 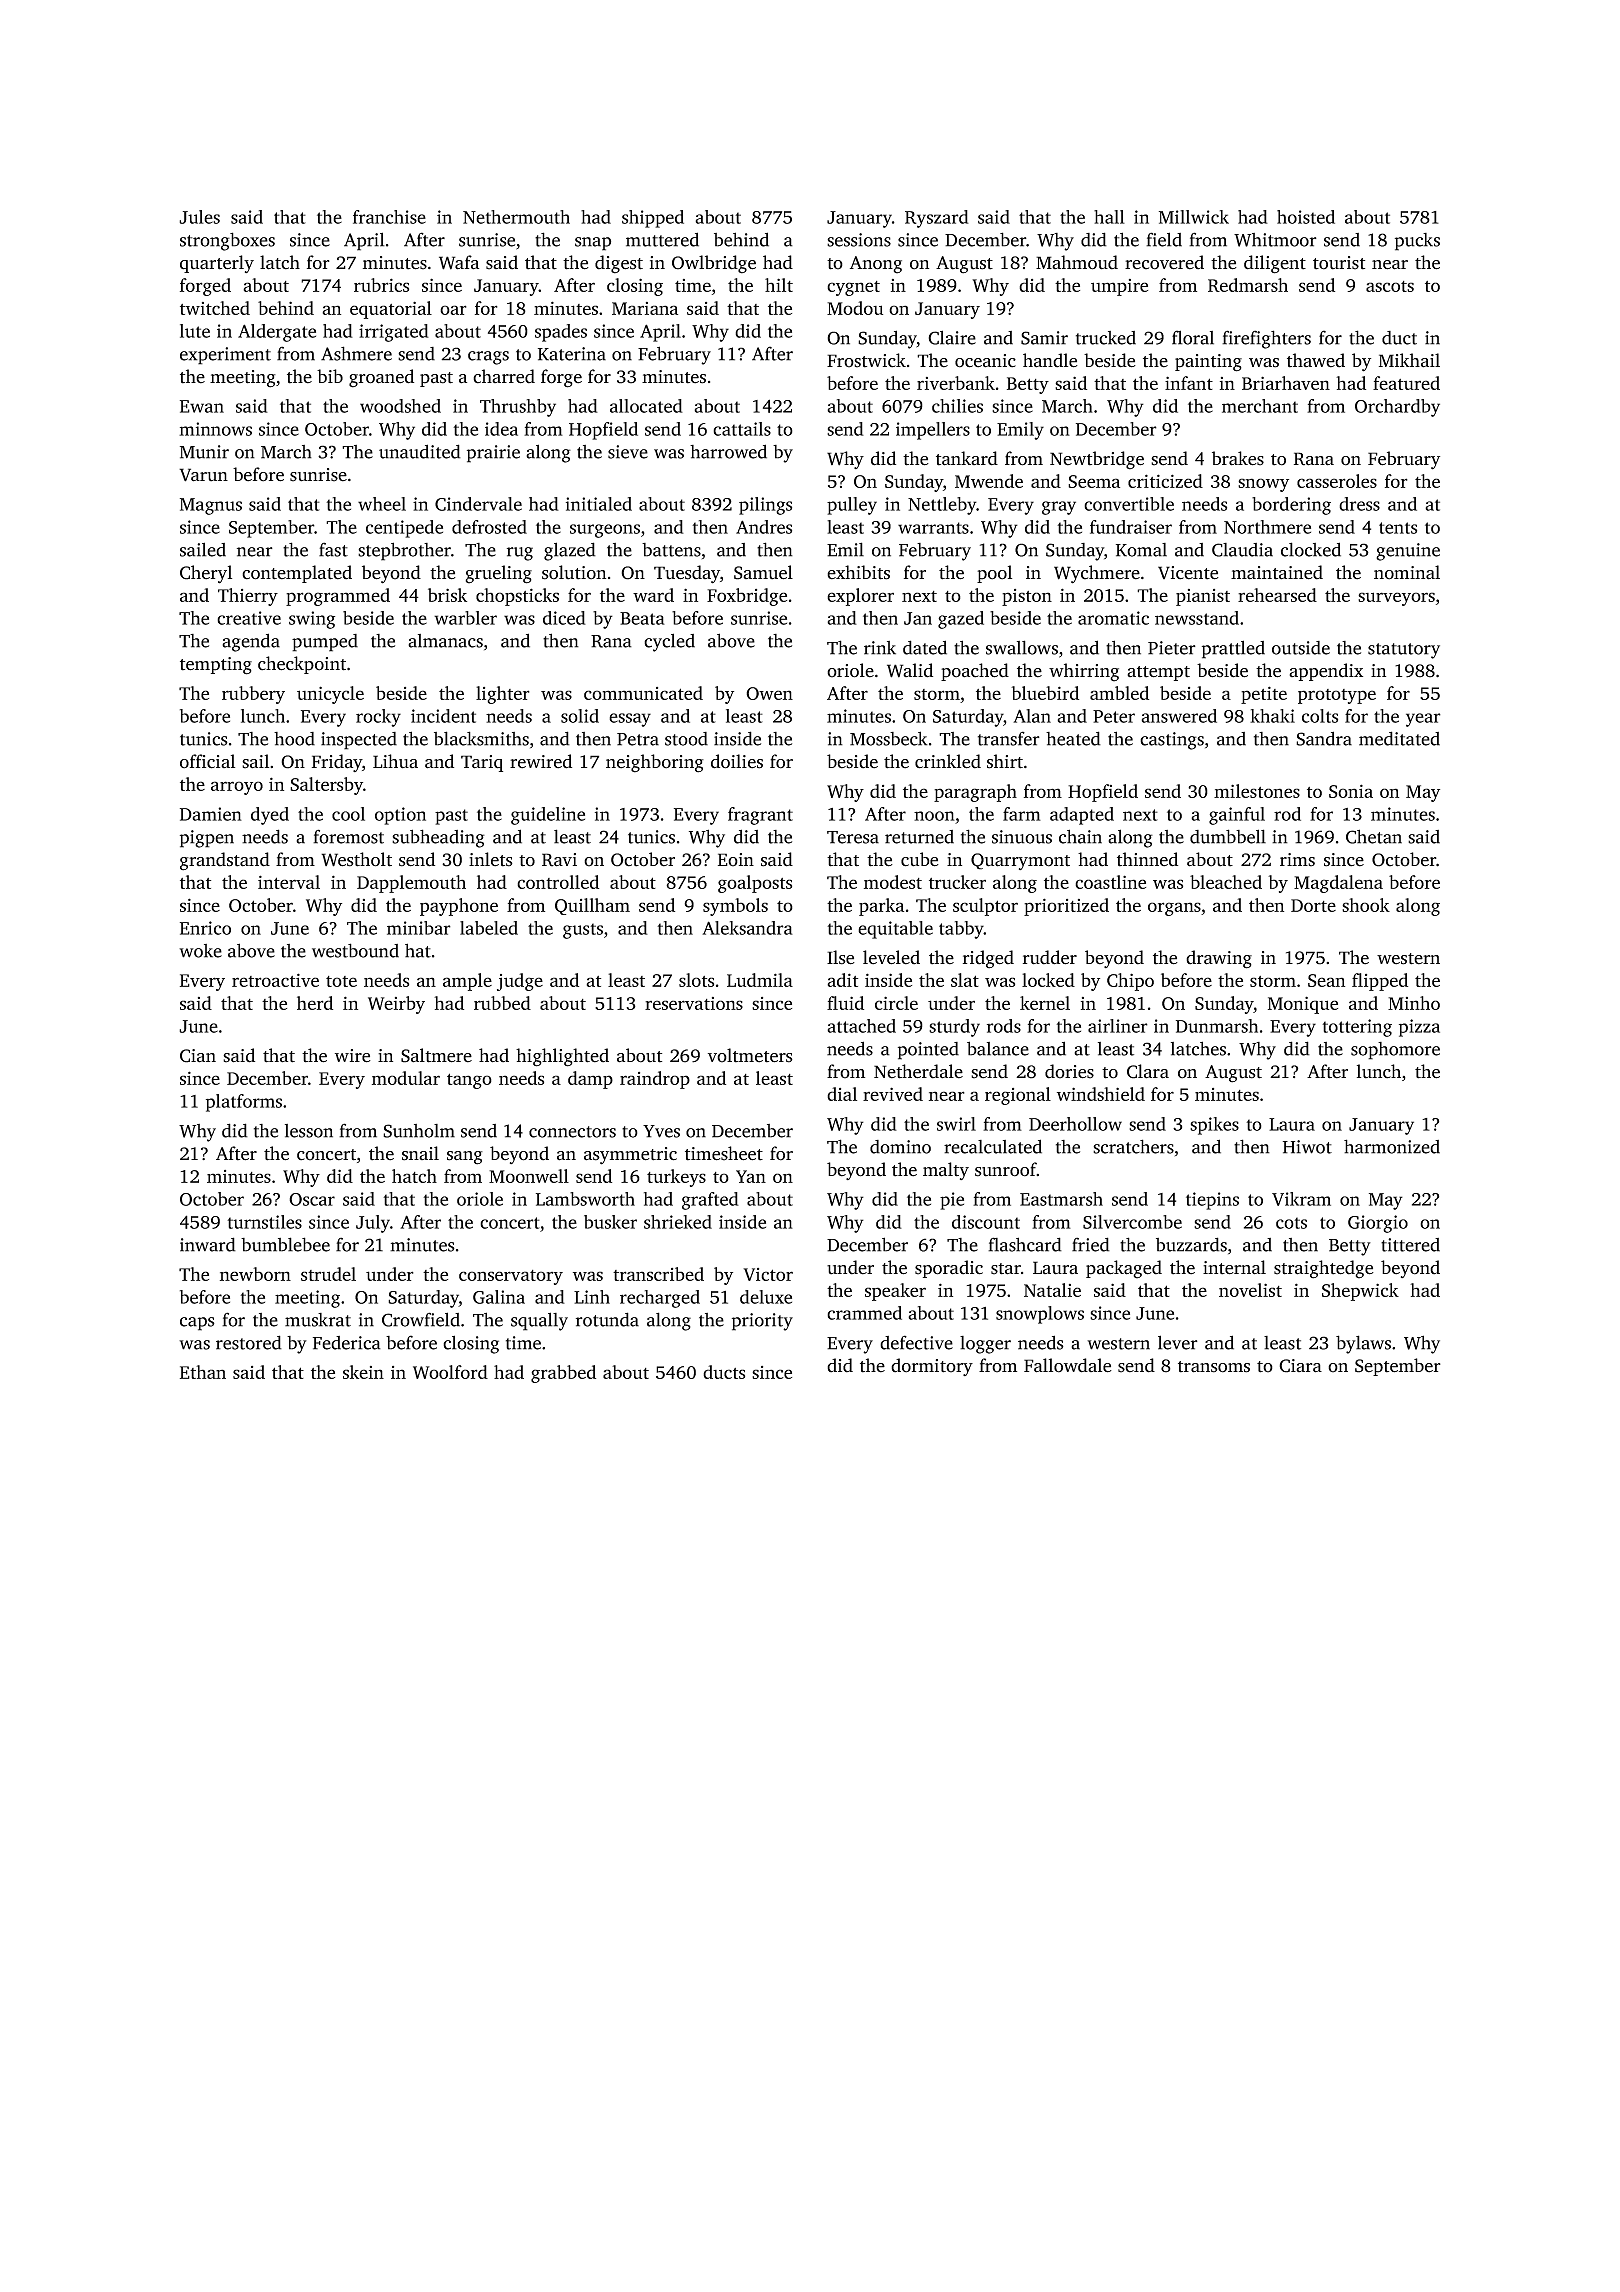 What do you see at coordinates (312, 1199) in the document?
I see `Oscar` at bounding box center [312, 1199].
